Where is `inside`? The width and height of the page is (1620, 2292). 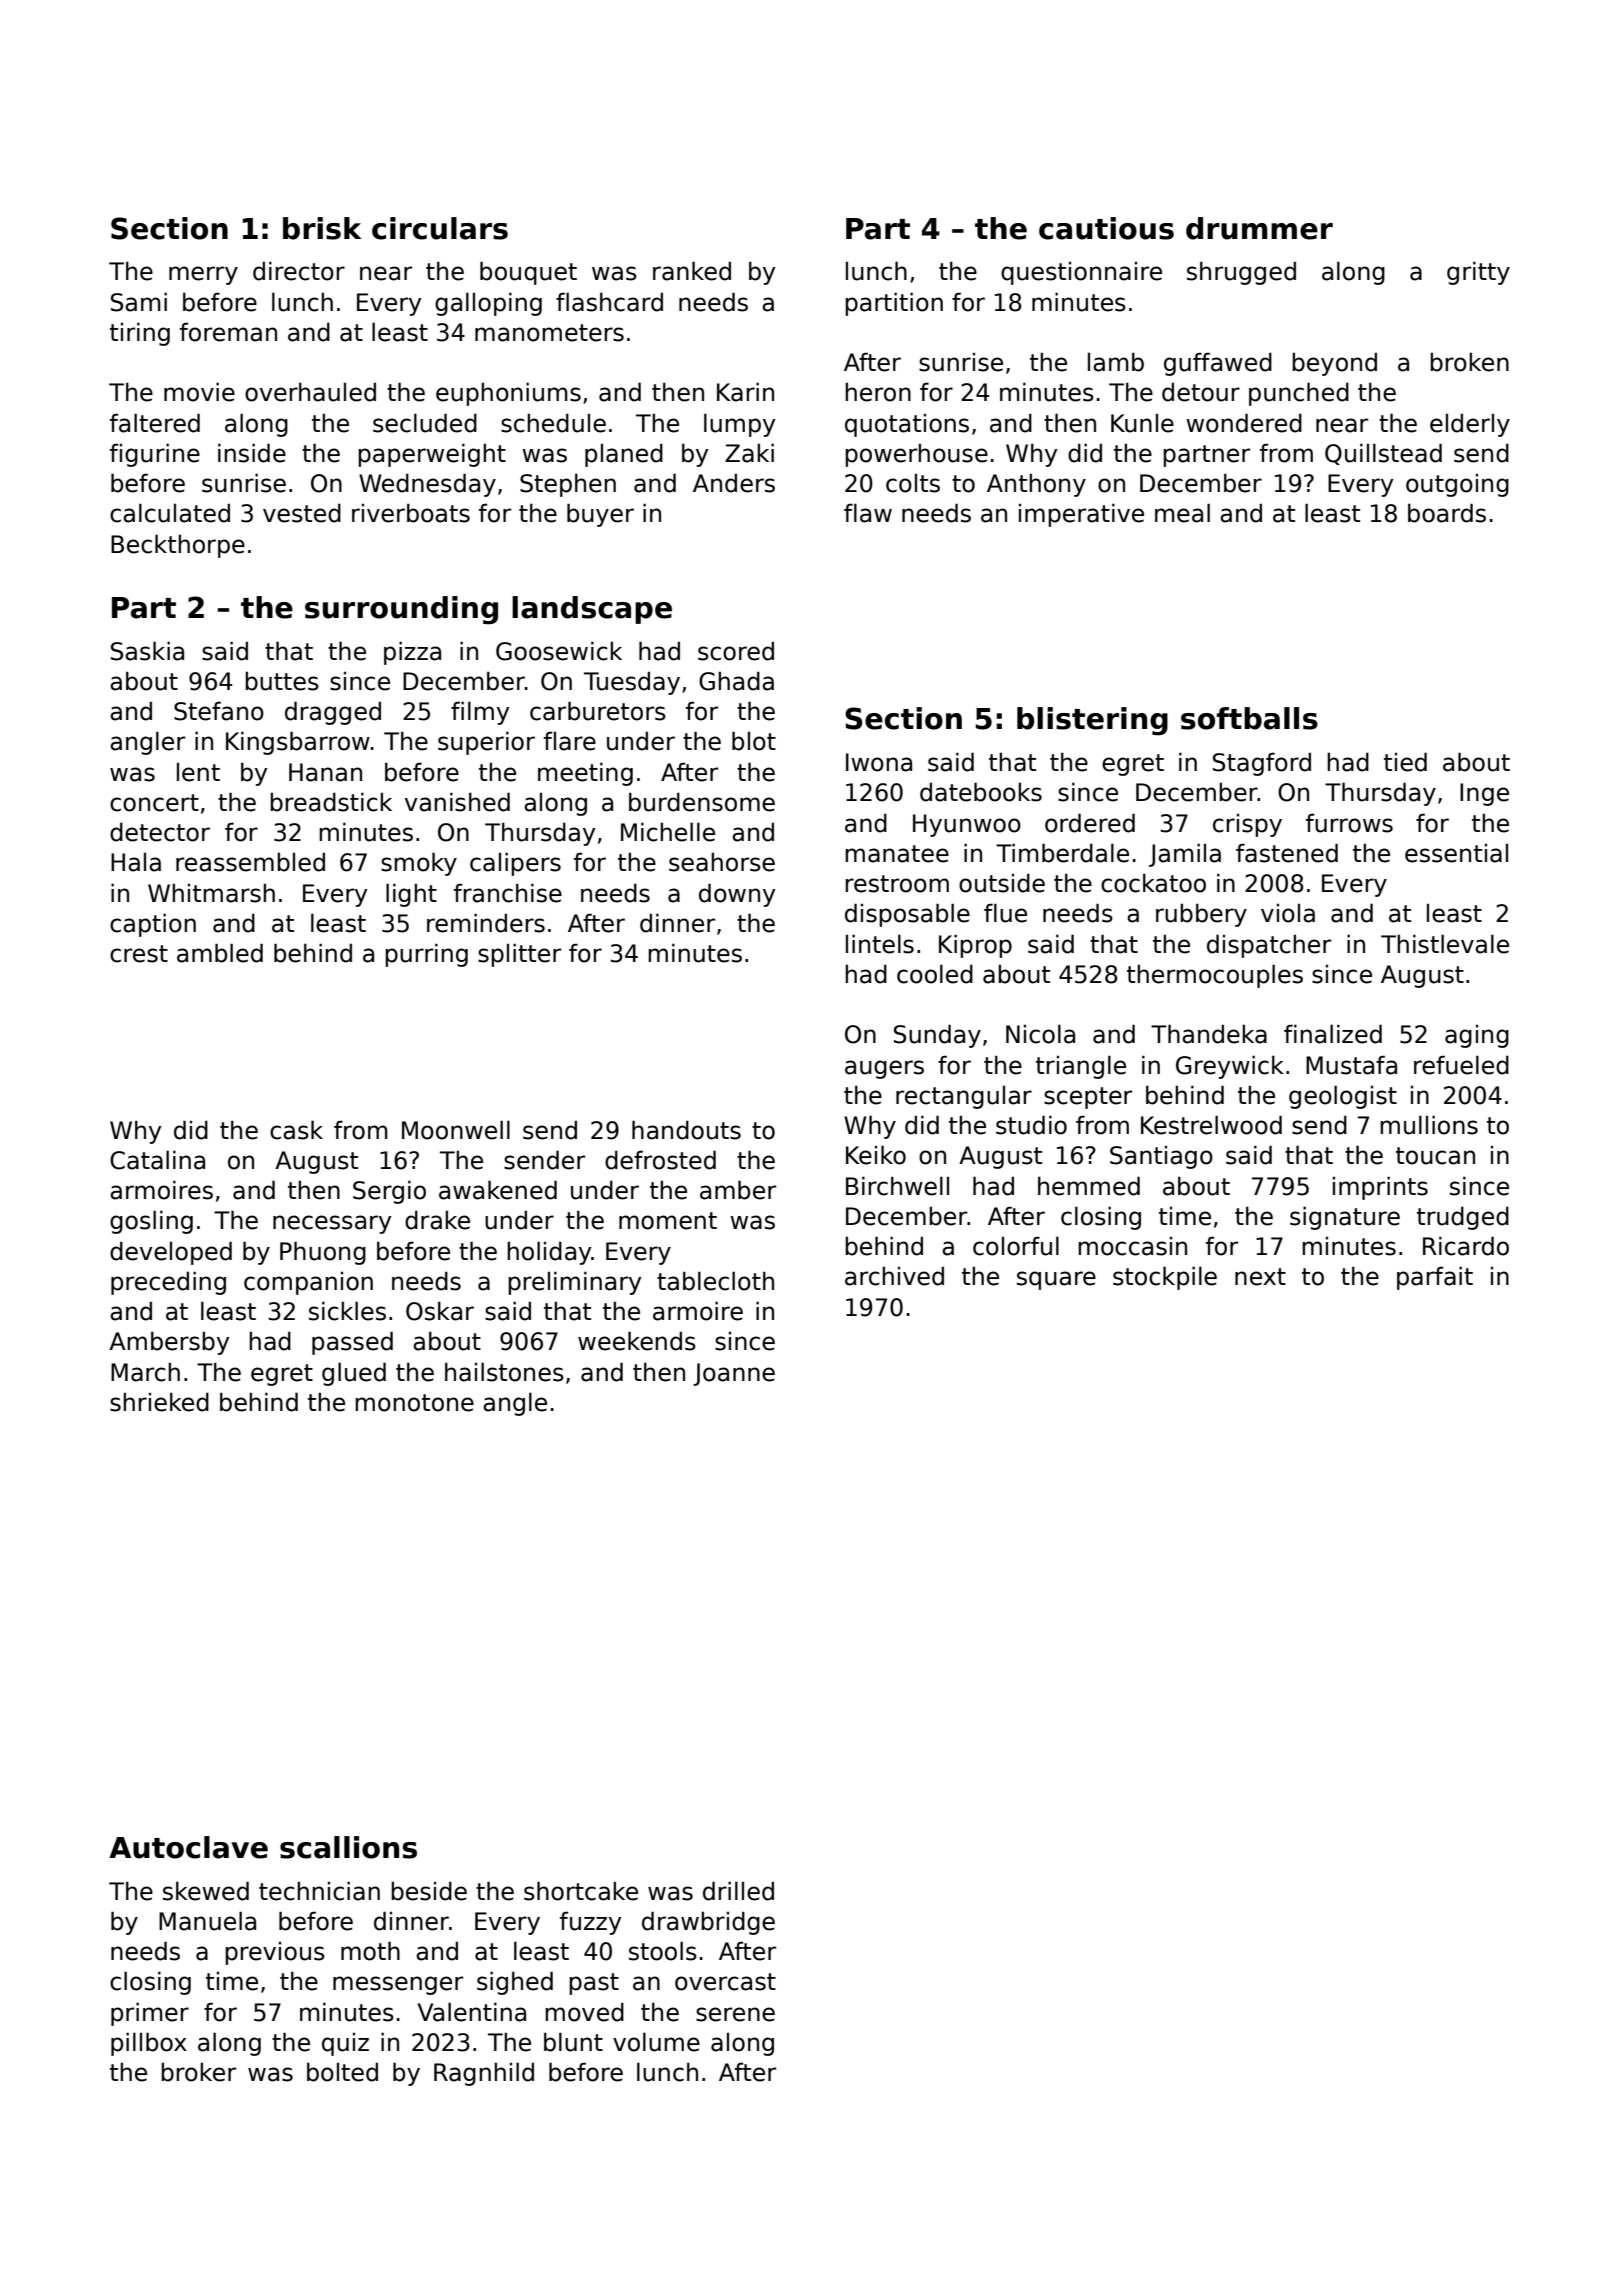 inside is located at coordinates (252, 453).
